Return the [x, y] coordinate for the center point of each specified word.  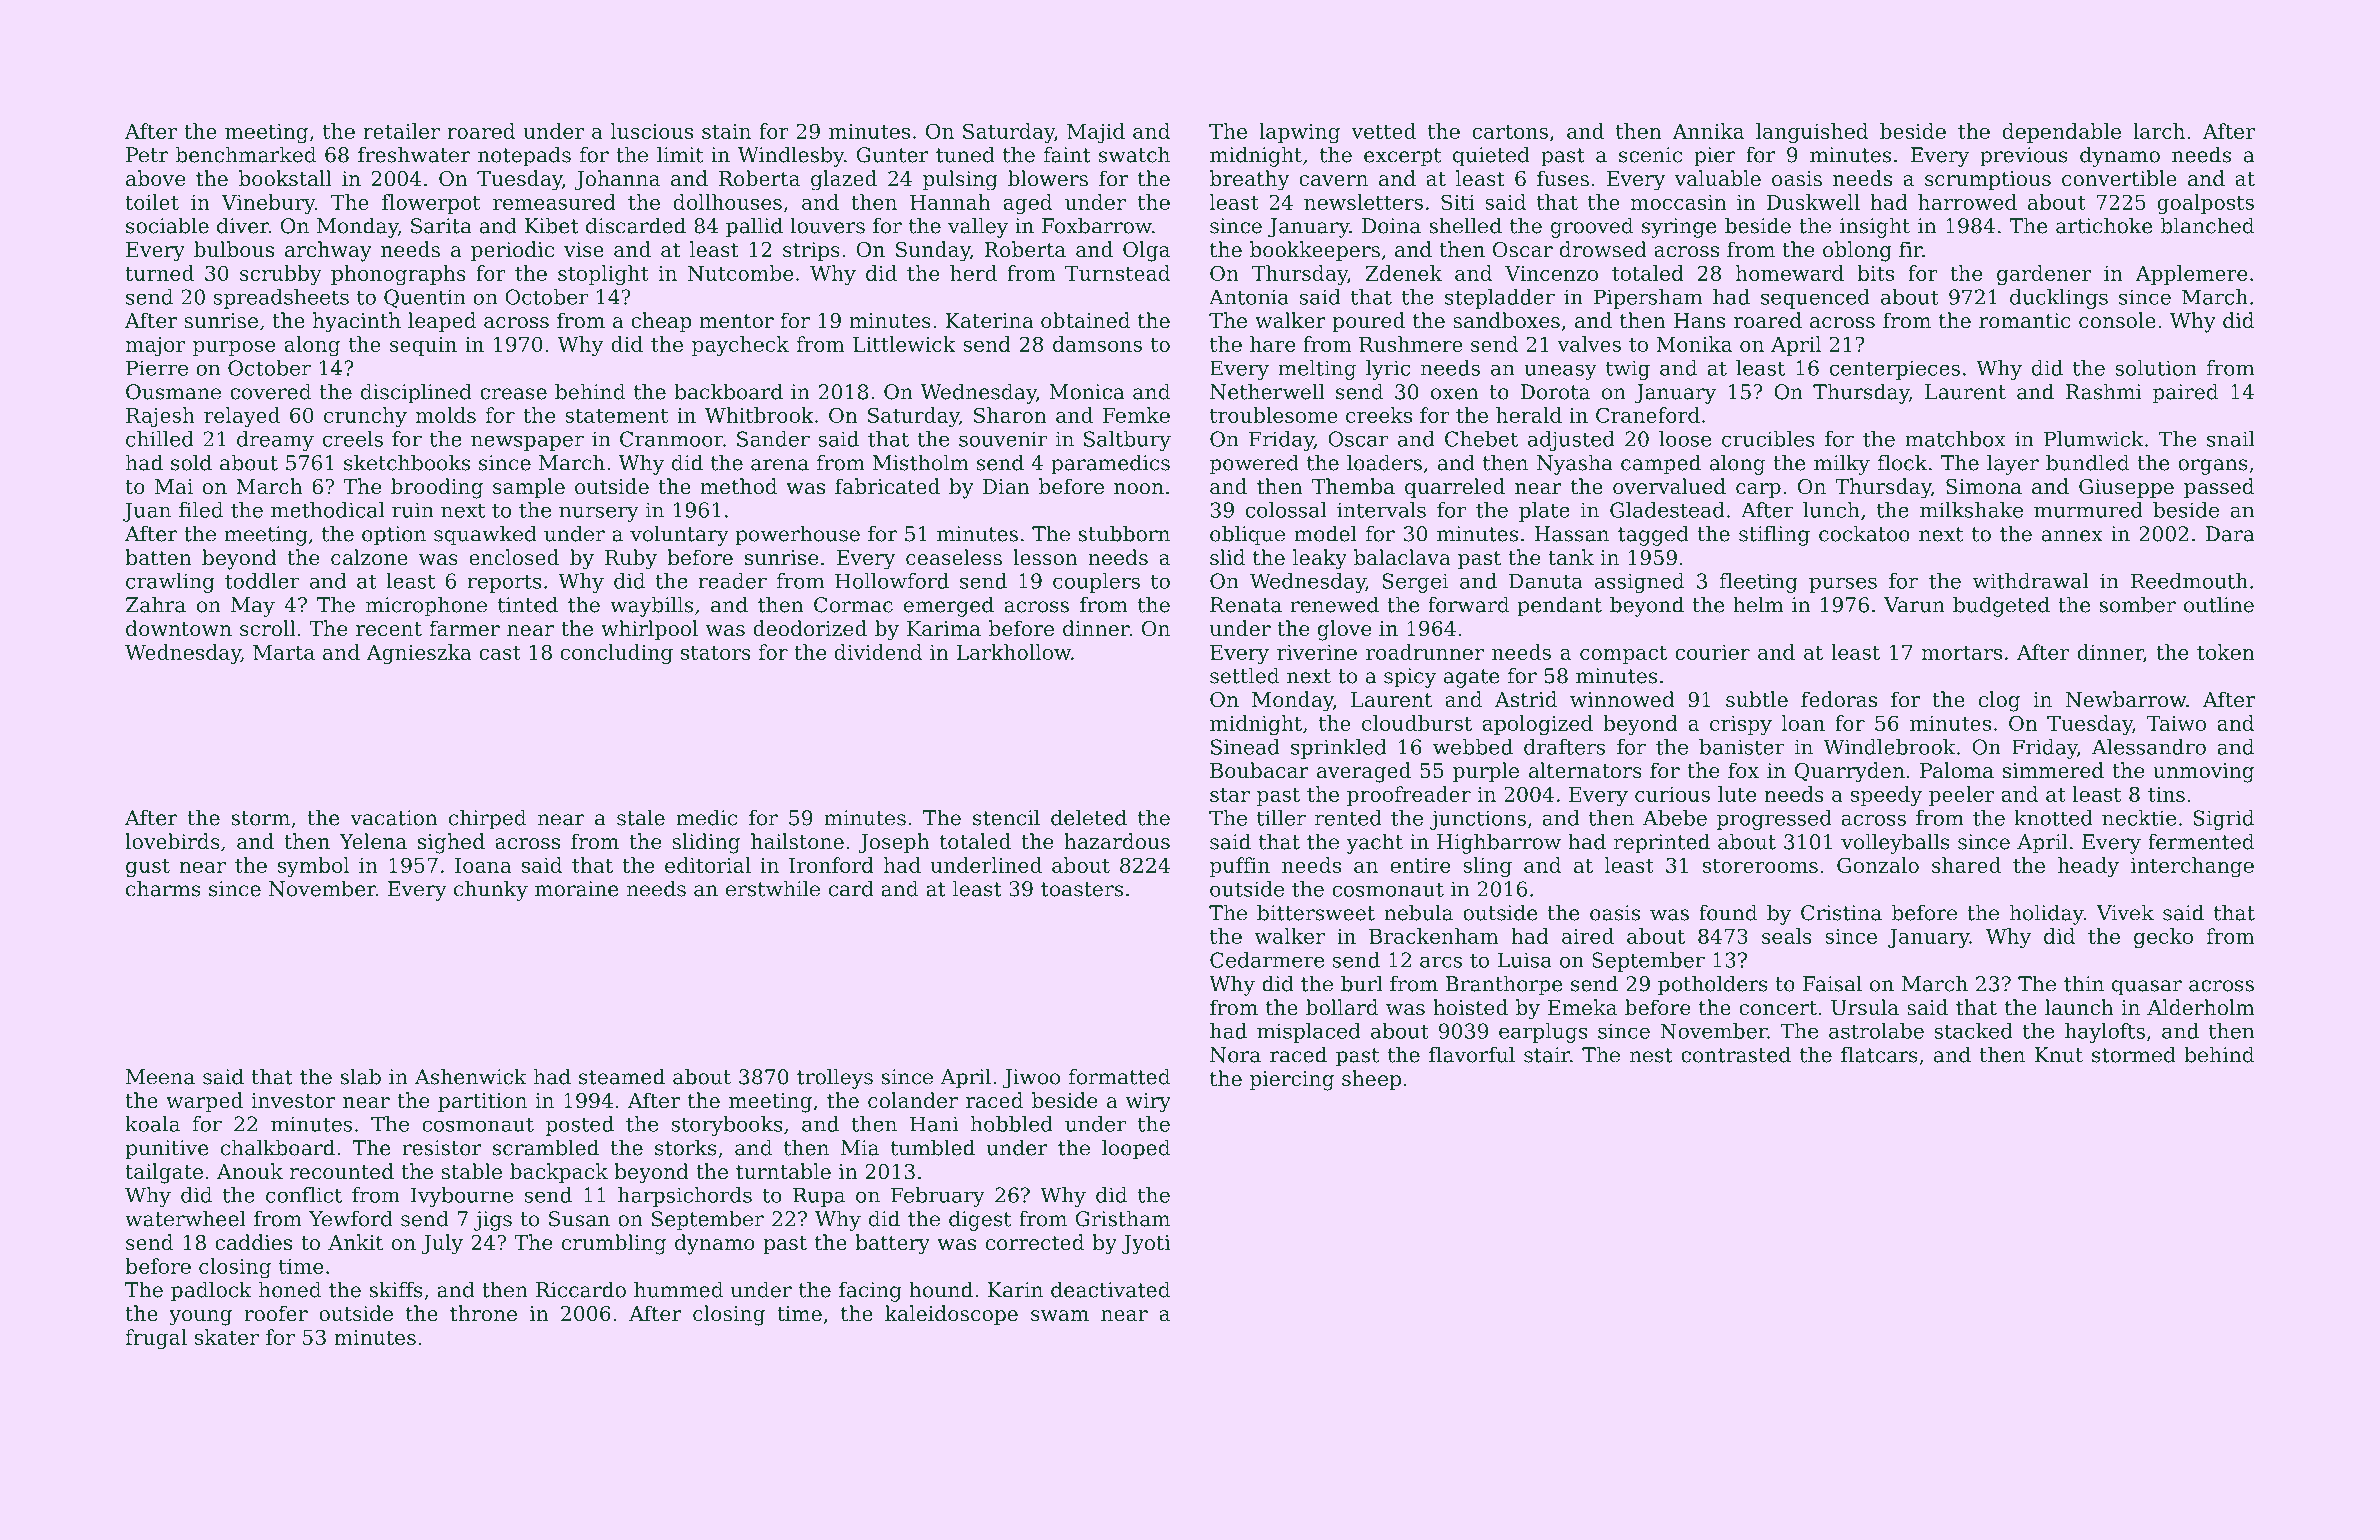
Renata [1246, 605]
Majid [1096, 133]
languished [1812, 133]
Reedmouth [2189, 581]
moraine [577, 889]
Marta [284, 652]
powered [1254, 464]
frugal [156, 1339]
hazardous [1117, 841]
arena [780, 465]
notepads [524, 156]
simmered [2053, 770]
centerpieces [1895, 370]
